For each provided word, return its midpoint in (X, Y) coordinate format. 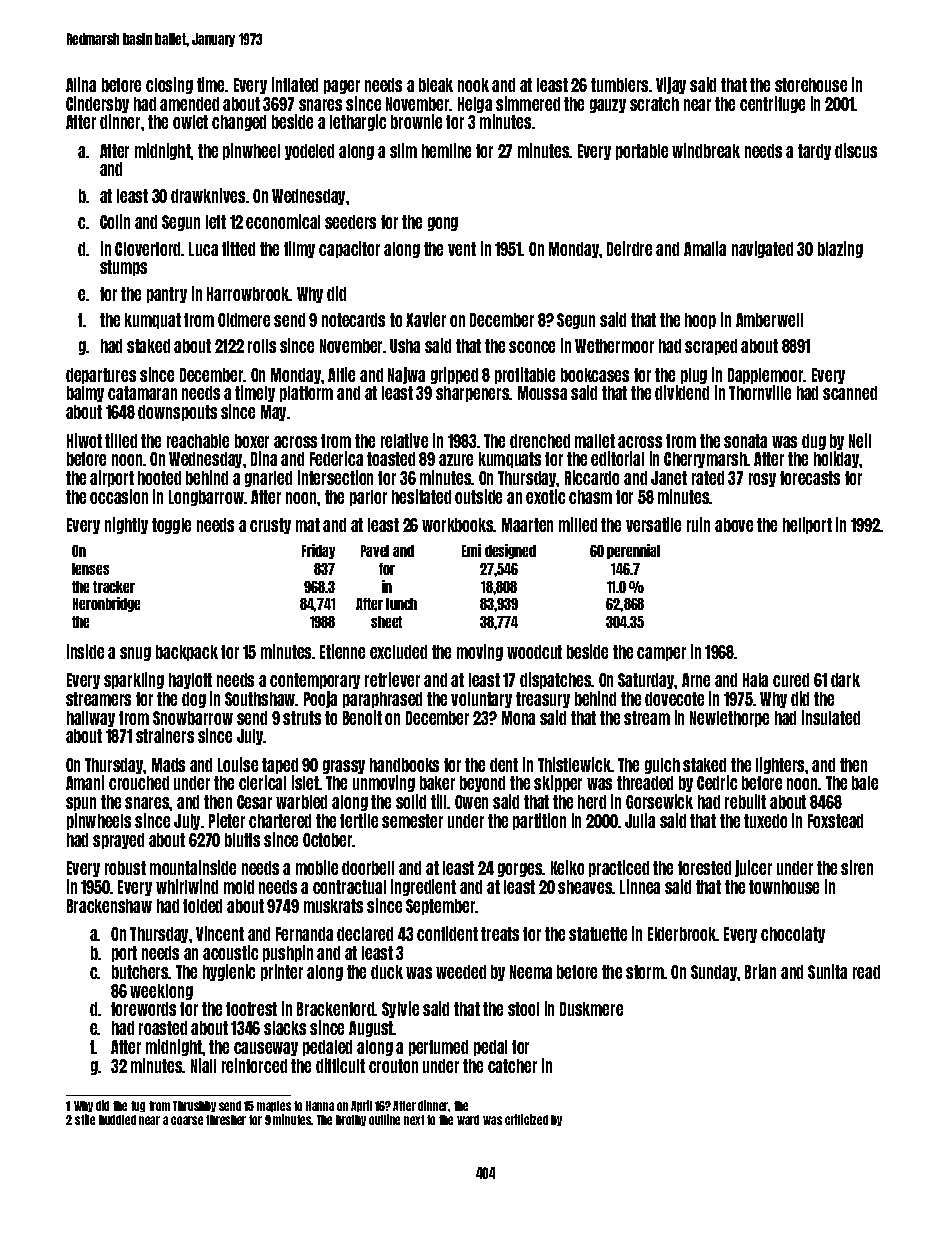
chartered (280, 821)
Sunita (827, 971)
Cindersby (97, 104)
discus (856, 150)
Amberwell (769, 320)
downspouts (177, 413)
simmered (528, 103)
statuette (598, 934)
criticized (526, 1119)
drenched (540, 441)
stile (85, 1119)
